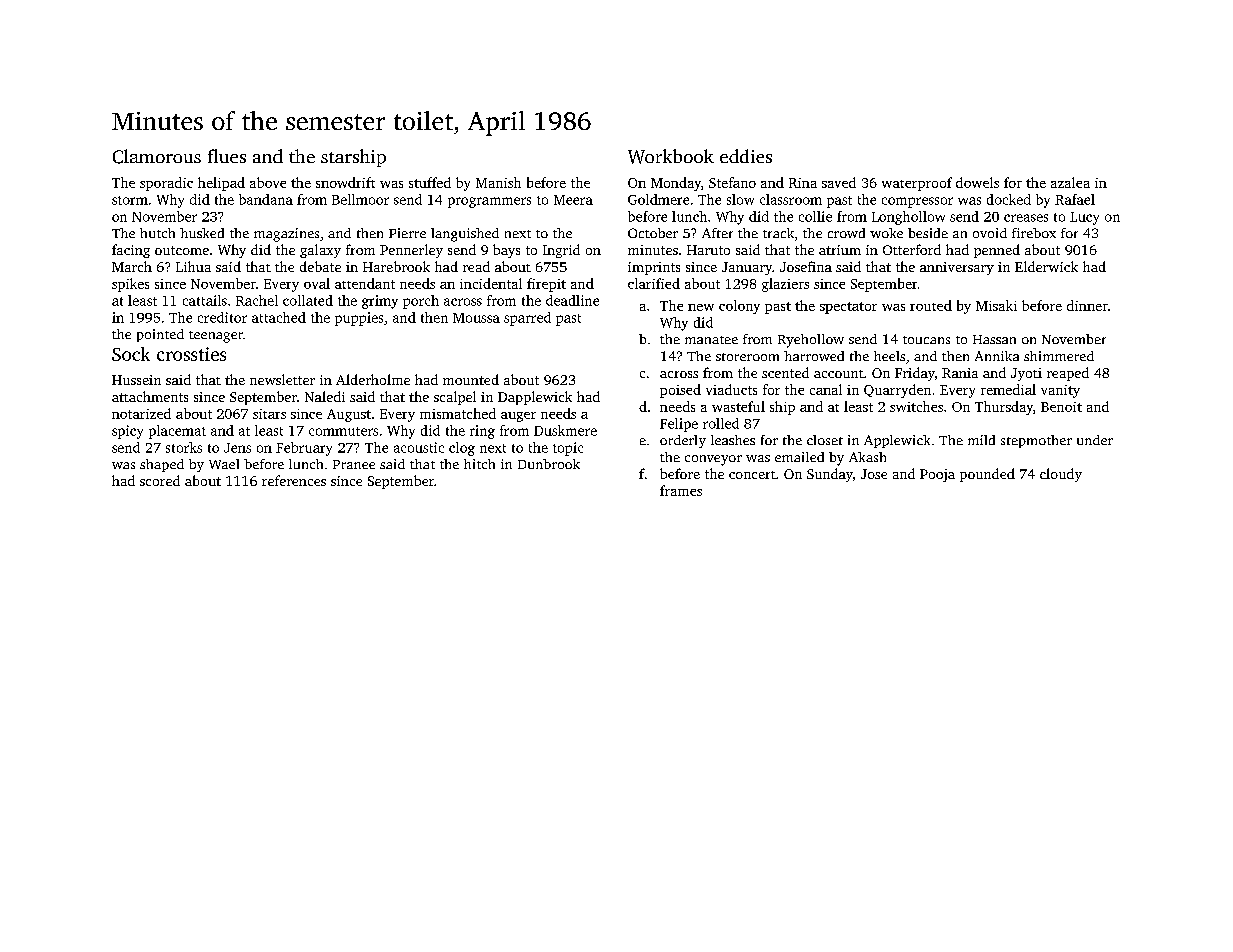  I want to click on Workbook, so click(671, 156).
